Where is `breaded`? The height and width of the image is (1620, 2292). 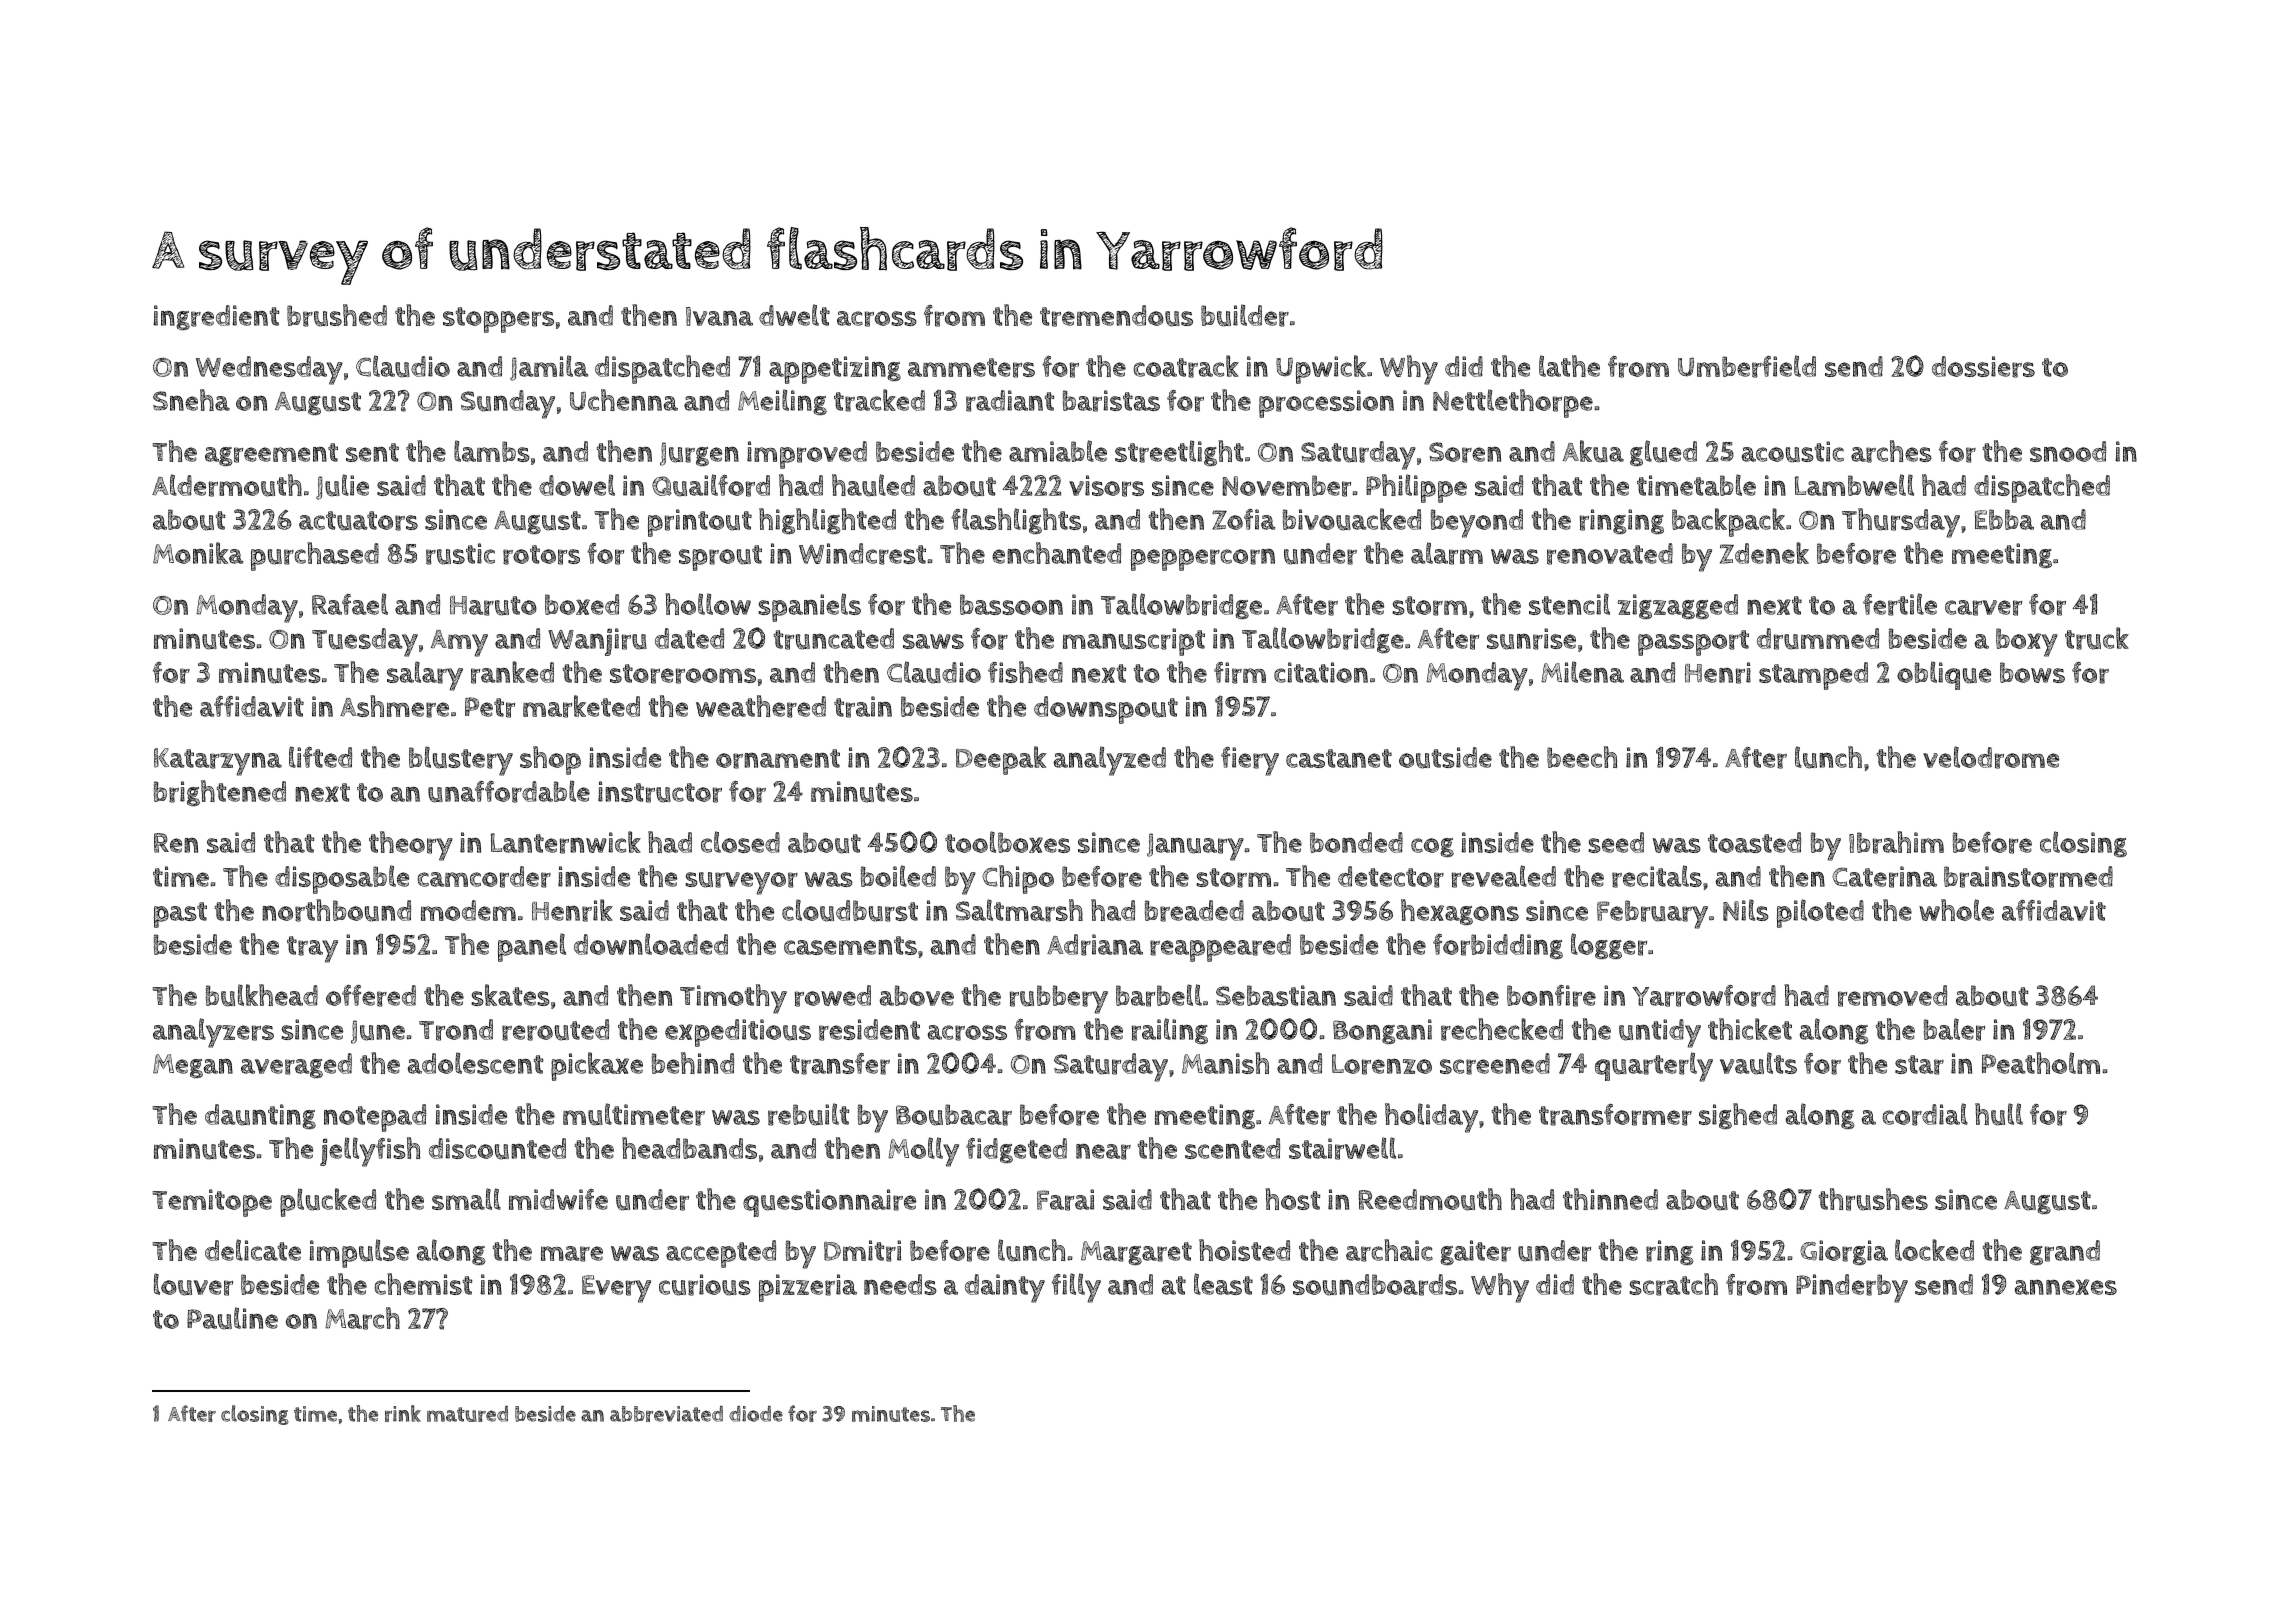
breaded is located at coordinates (1194, 911).
